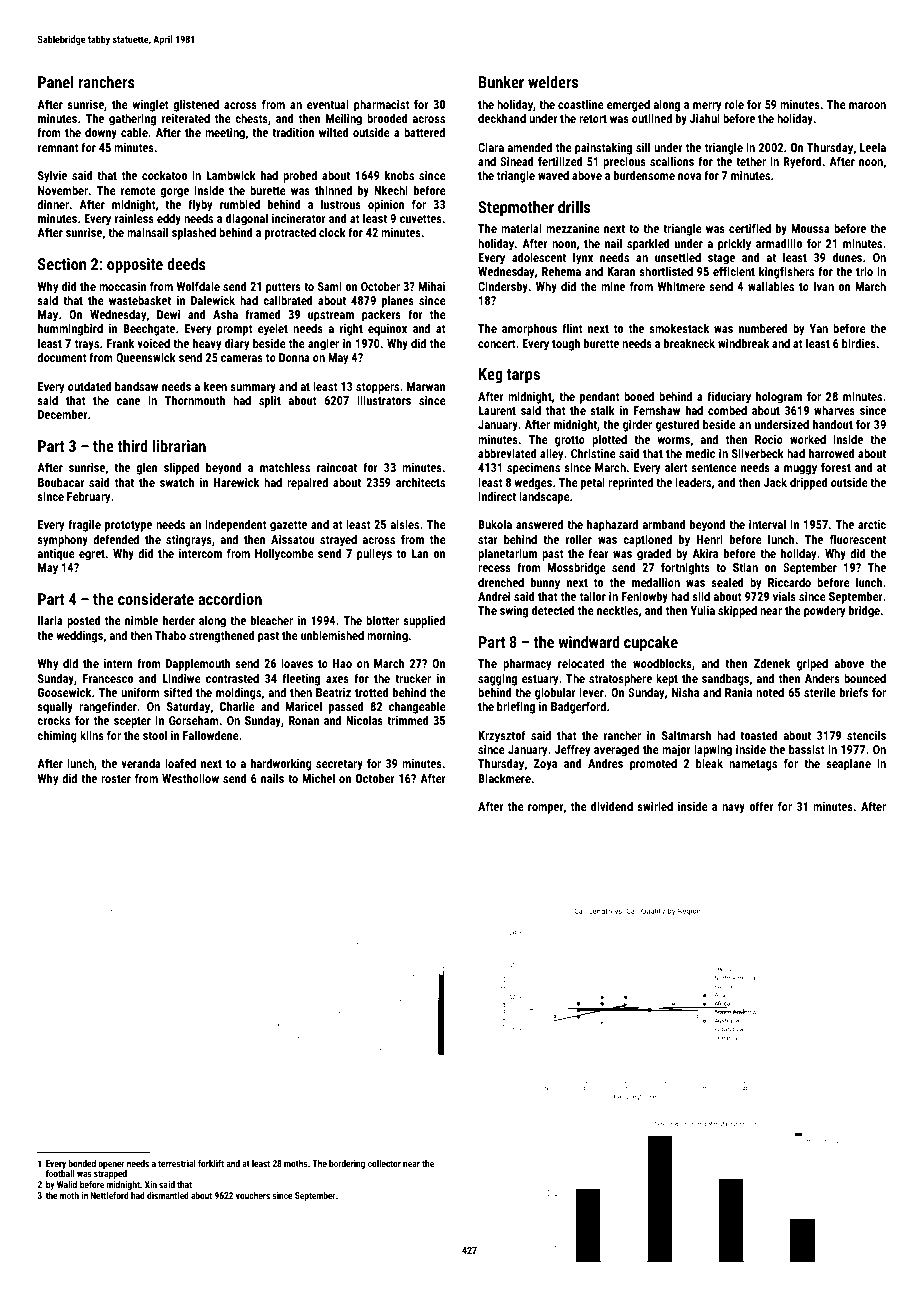 This image has height=1308, width=924. What do you see at coordinates (118, 663) in the image?
I see `intern` at bounding box center [118, 663].
